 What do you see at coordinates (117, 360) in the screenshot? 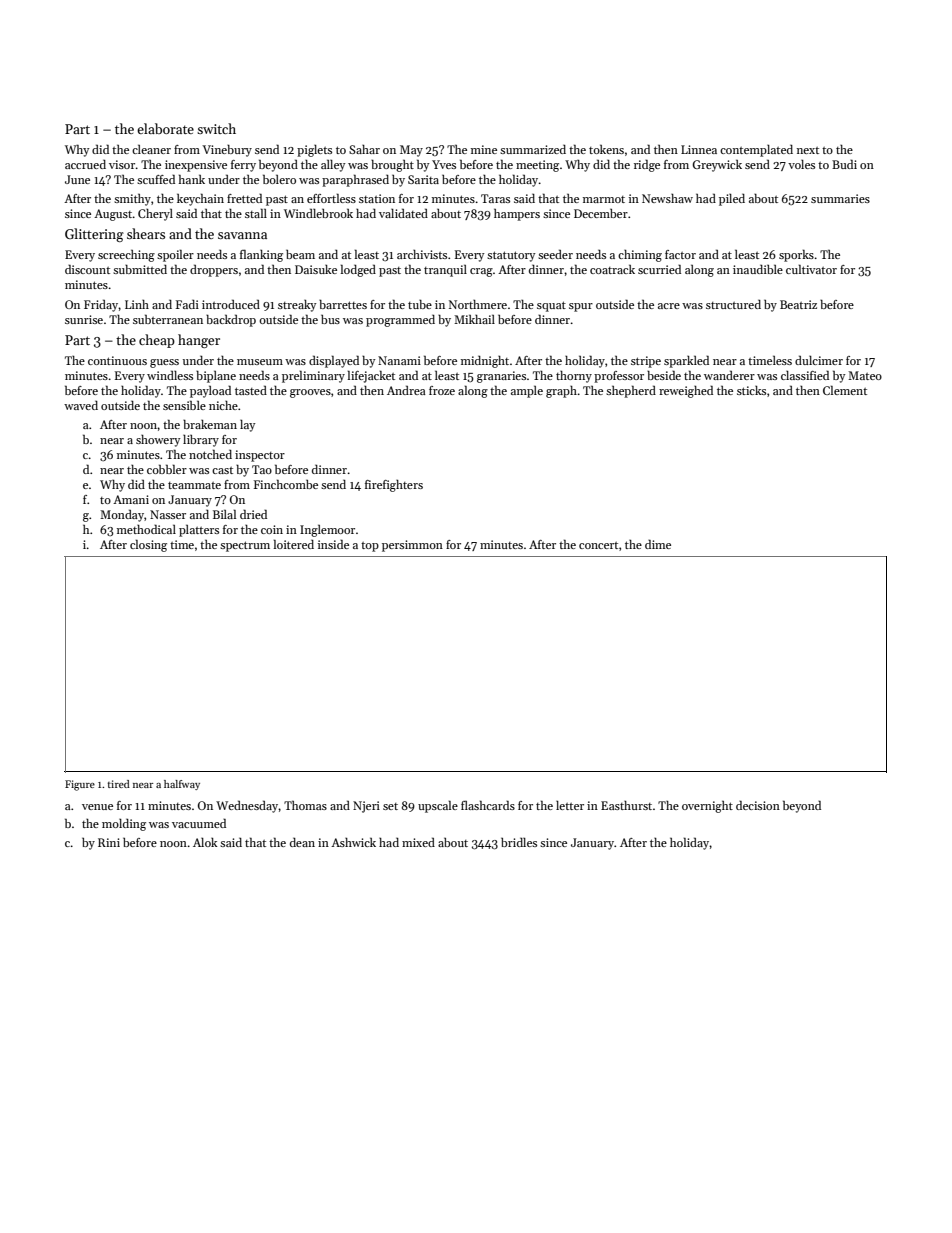
I see `continuous` at bounding box center [117, 360].
